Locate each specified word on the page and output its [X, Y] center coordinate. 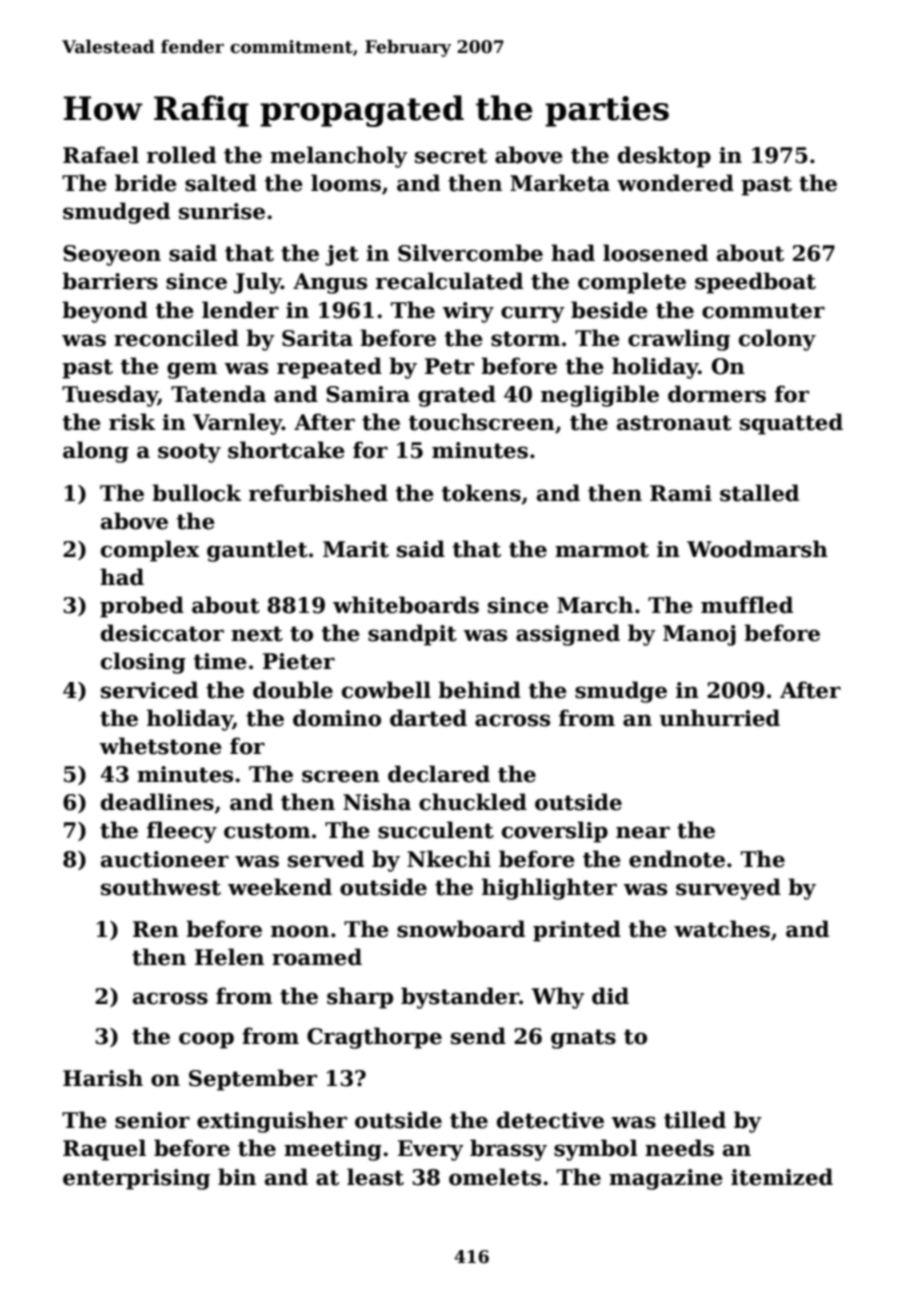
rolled [181, 155]
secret [451, 156]
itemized [782, 1177]
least [375, 1177]
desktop [664, 157]
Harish [103, 1078]
